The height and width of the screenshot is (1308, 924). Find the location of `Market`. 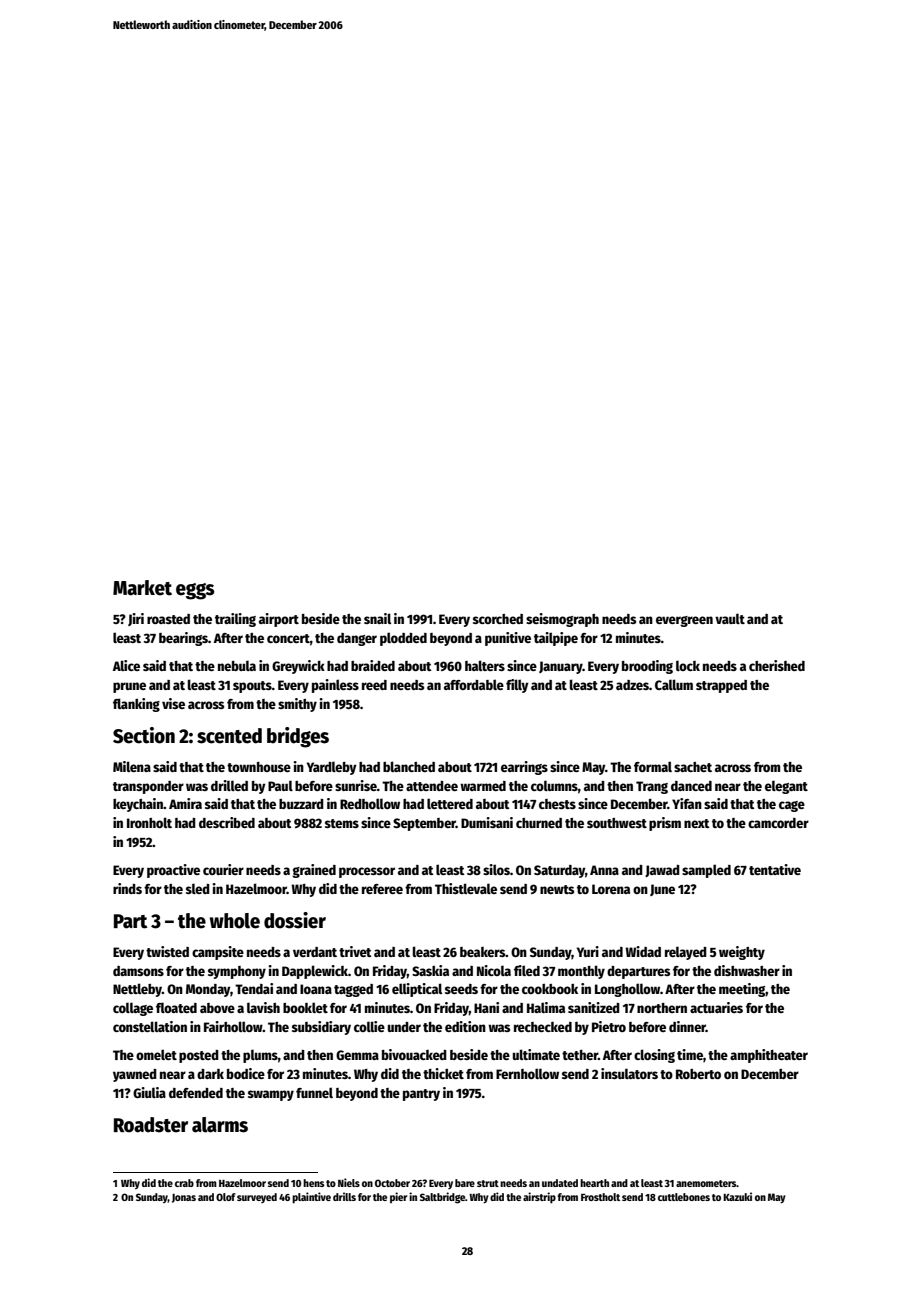

Market is located at coordinates (142, 588).
